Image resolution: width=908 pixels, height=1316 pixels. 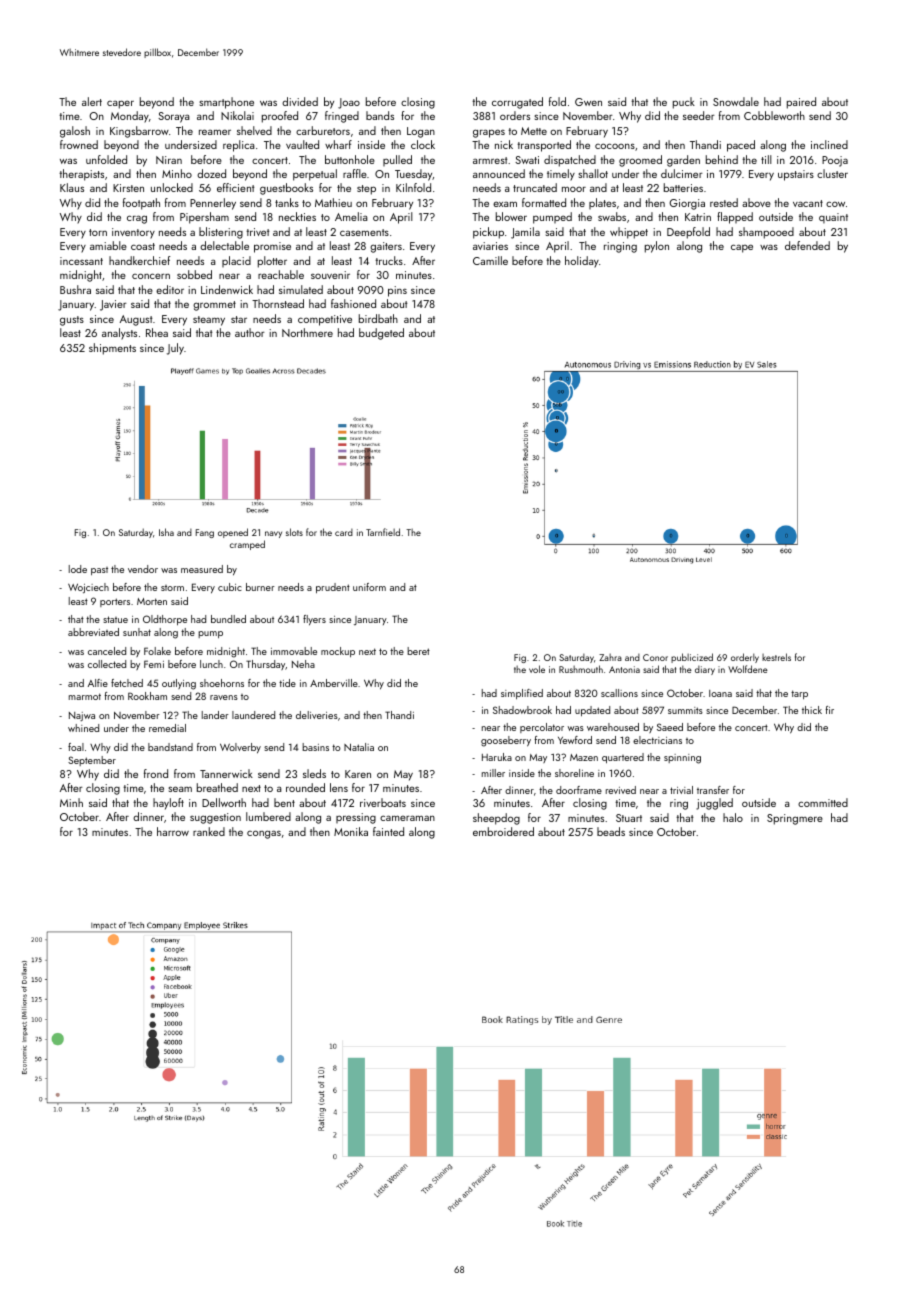 What do you see at coordinates (301, 289) in the document?
I see `simulated` at bounding box center [301, 289].
